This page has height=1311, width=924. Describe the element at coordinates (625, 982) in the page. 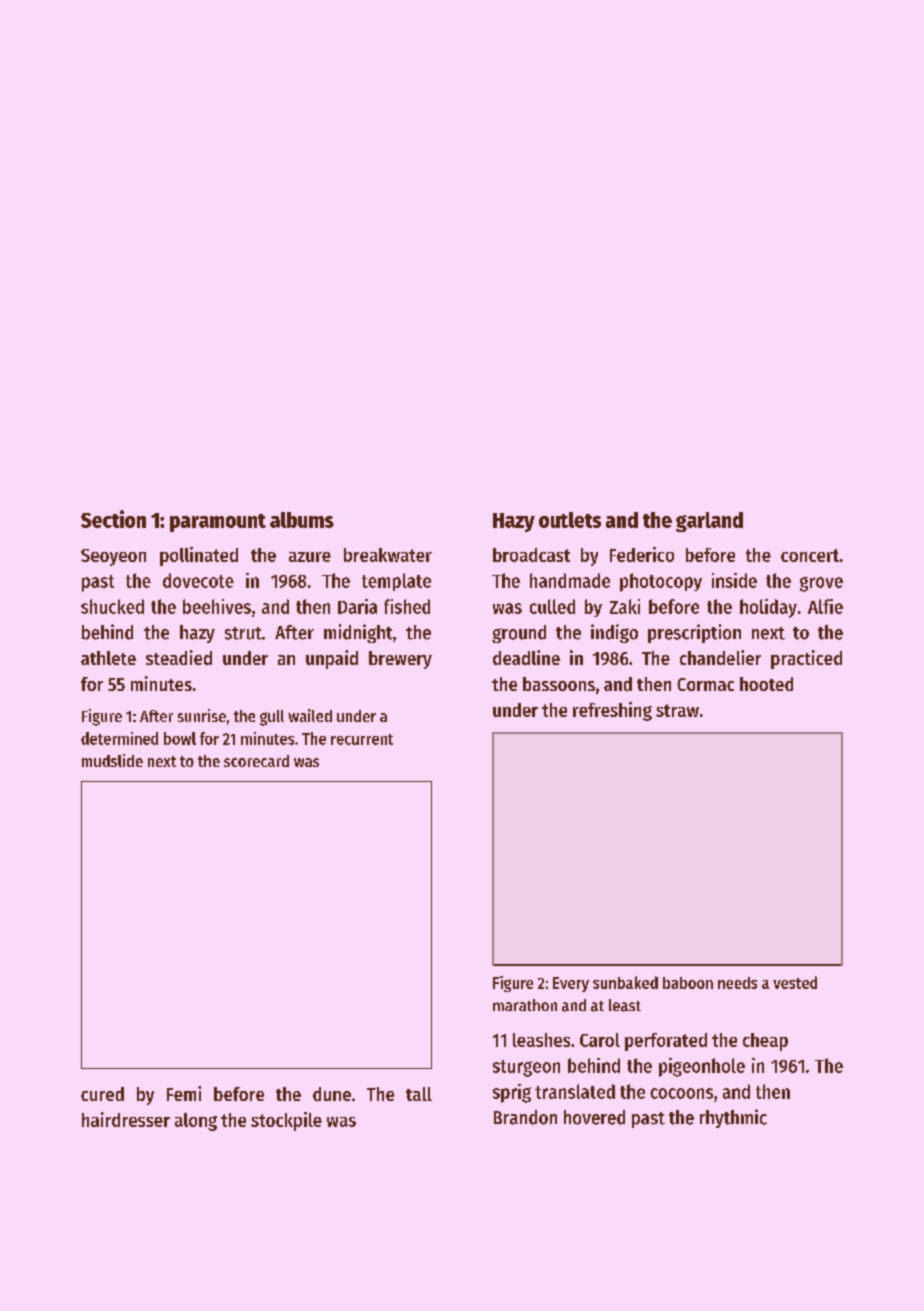

I see `sunbaked` at that location.
